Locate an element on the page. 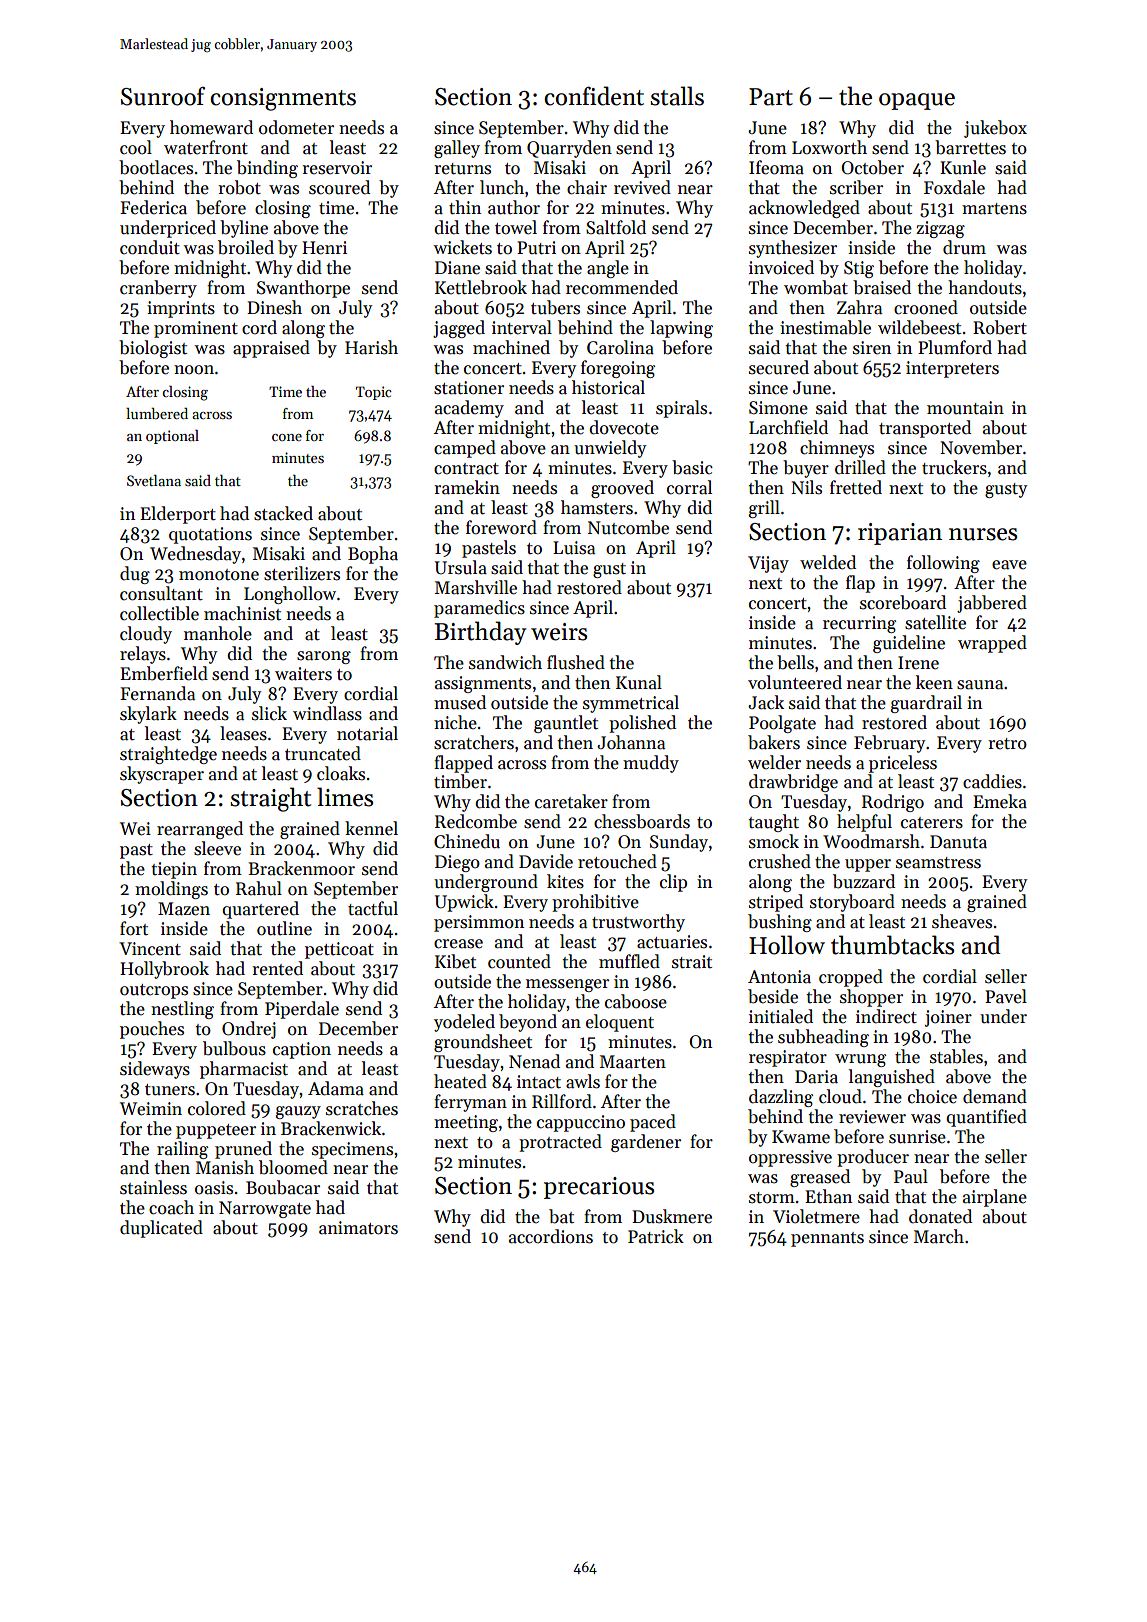 The height and width of the image is (1622, 1147). Carolina is located at coordinates (620, 347).
